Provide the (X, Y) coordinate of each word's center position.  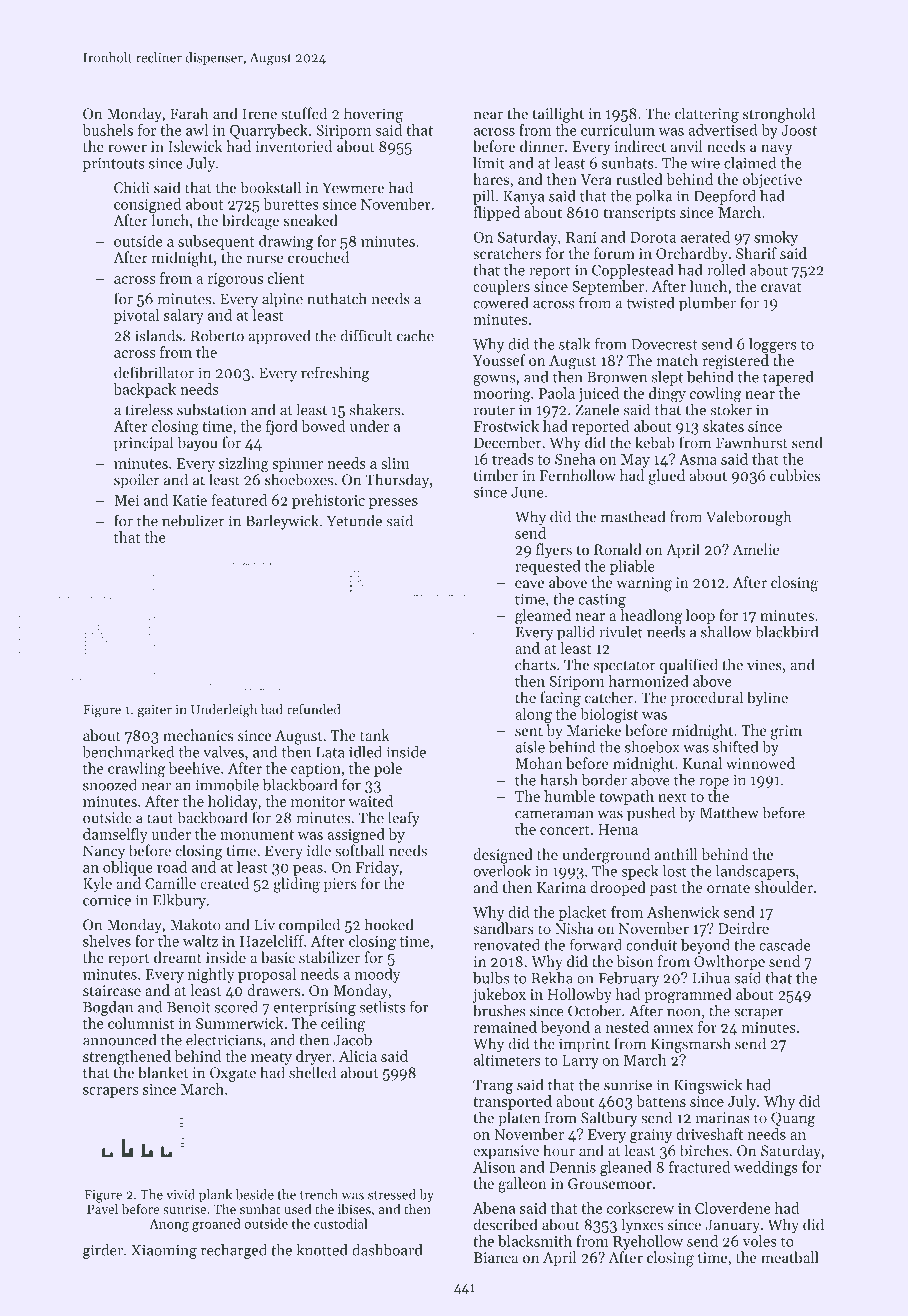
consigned (147, 205)
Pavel (102, 1208)
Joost (799, 130)
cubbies (795, 475)
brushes (499, 1010)
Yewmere (353, 188)
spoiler (137, 481)
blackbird (786, 631)
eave (529, 584)
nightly (211, 975)
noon (684, 1012)
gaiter (155, 711)
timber (496, 475)
